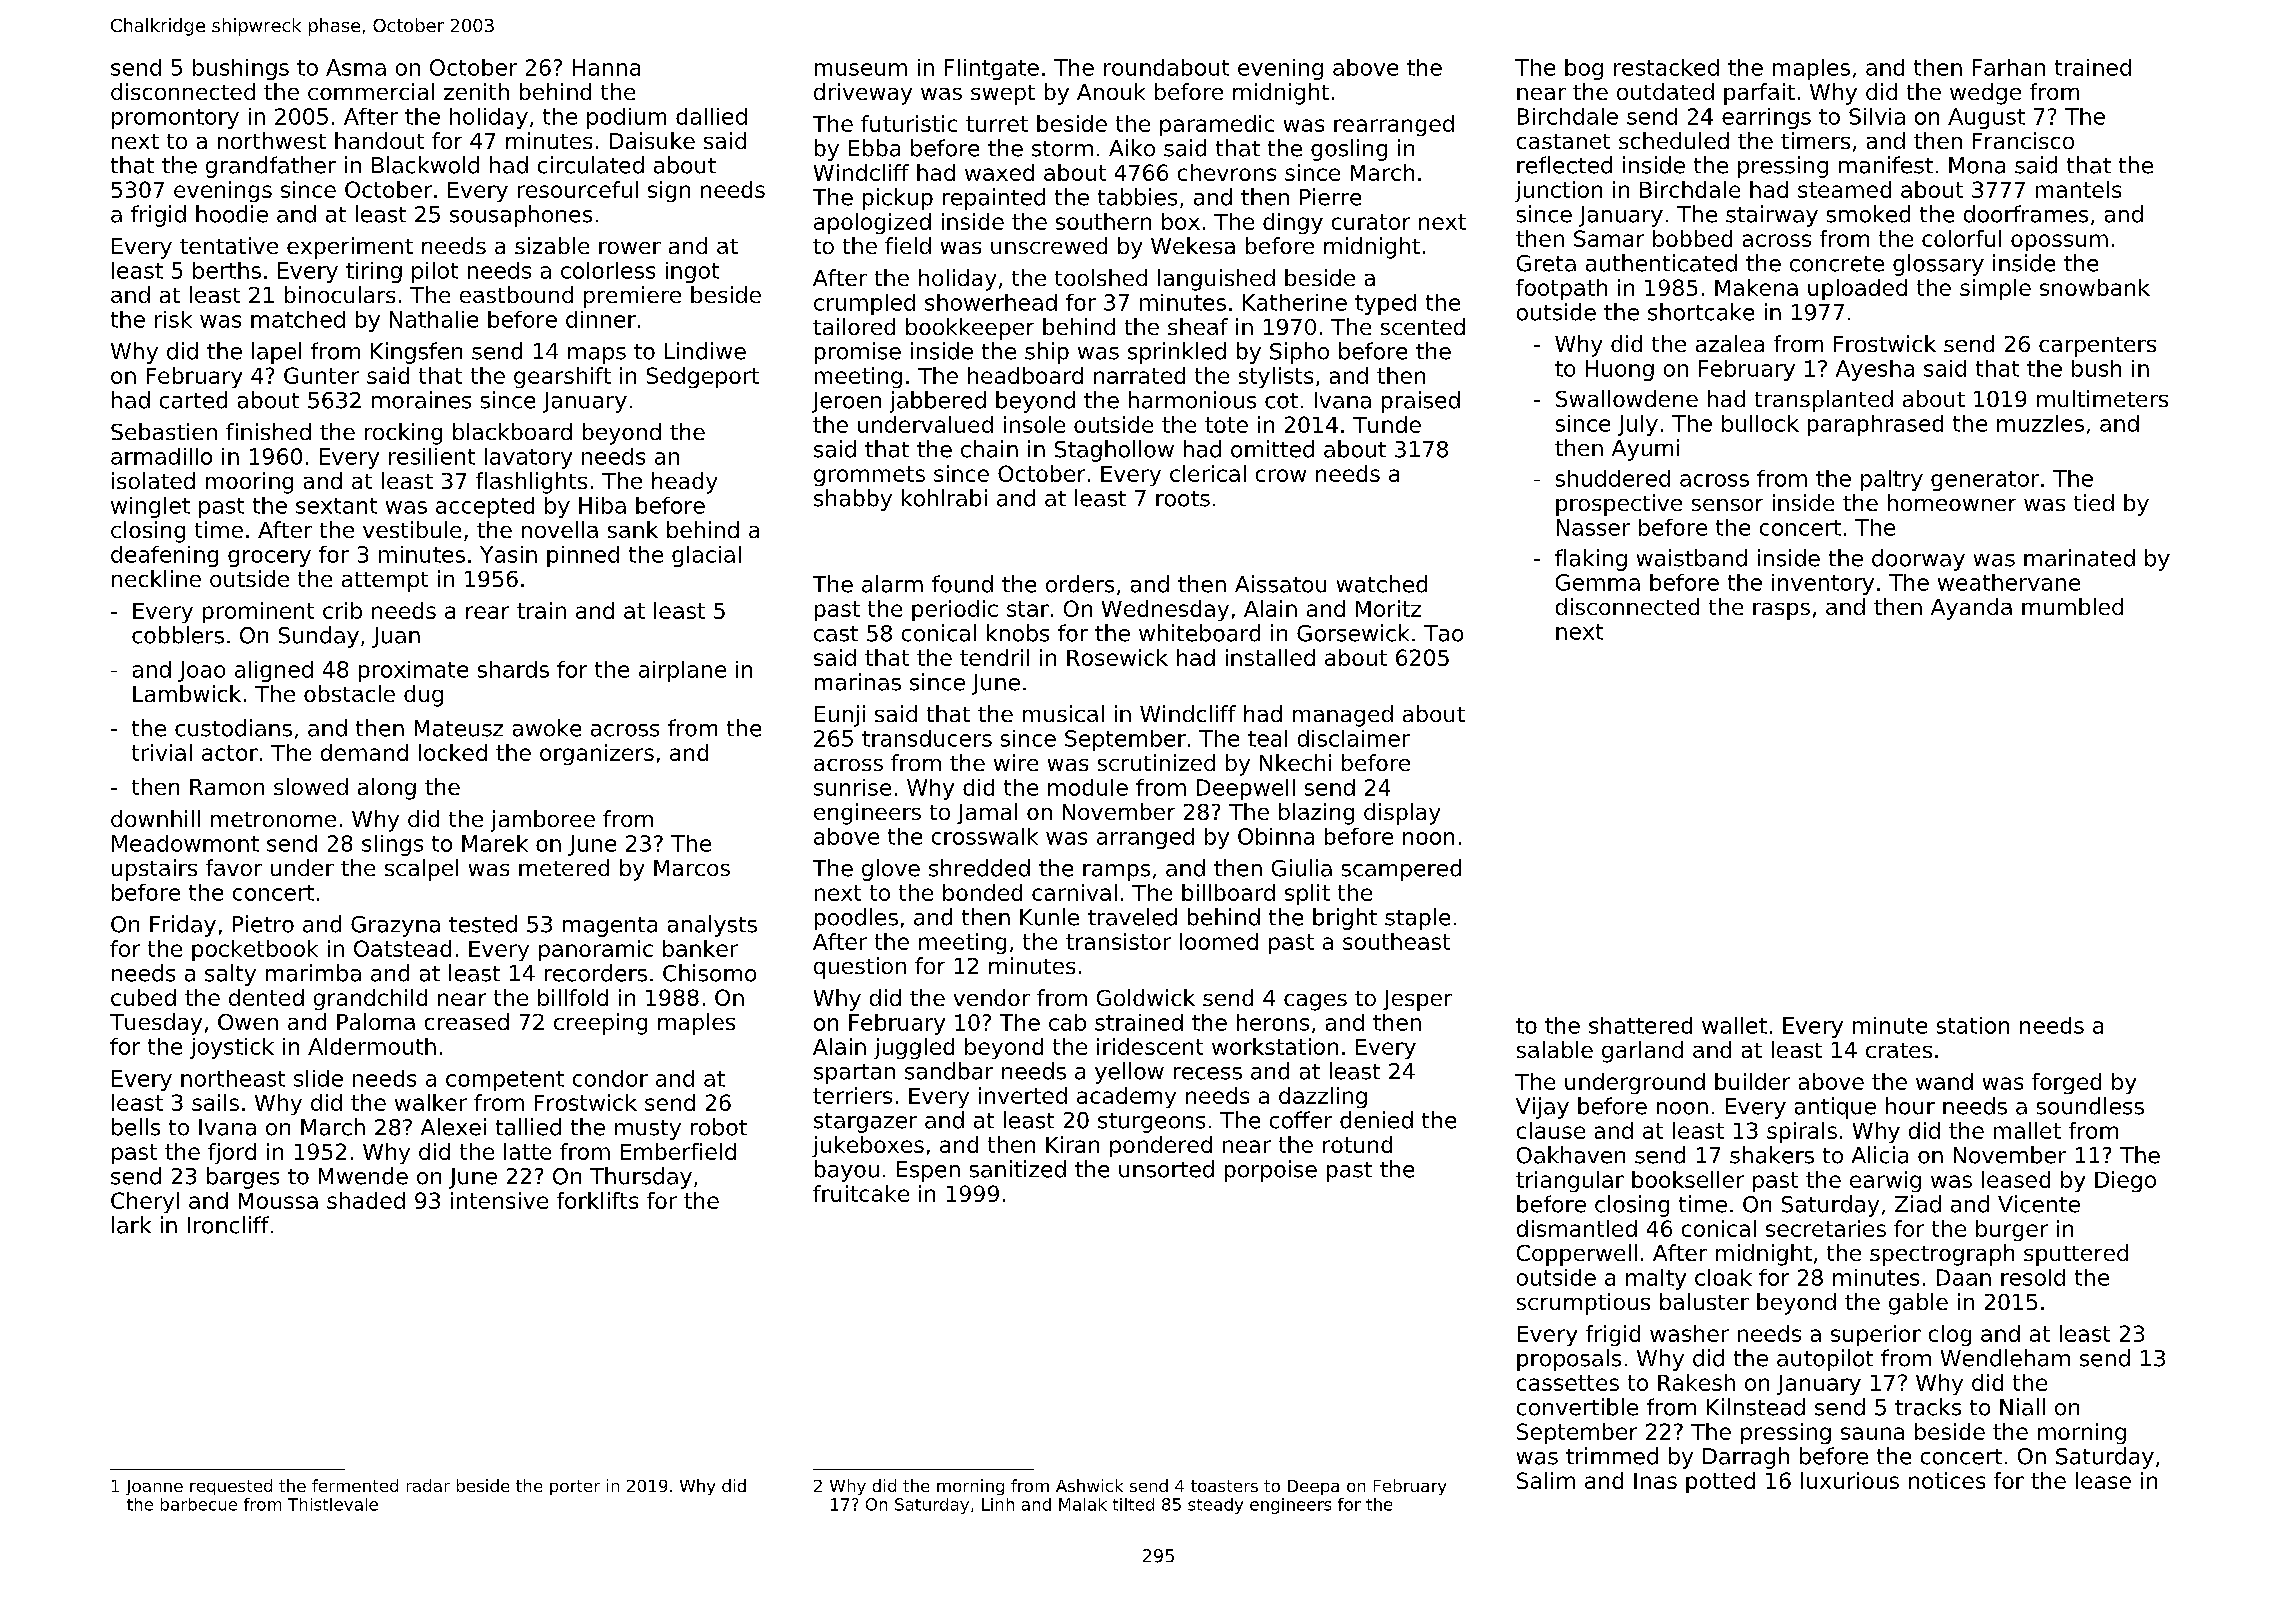  What do you see at coordinates (2040, 423) in the document?
I see `muzzles` at bounding box center [2040, 423].
